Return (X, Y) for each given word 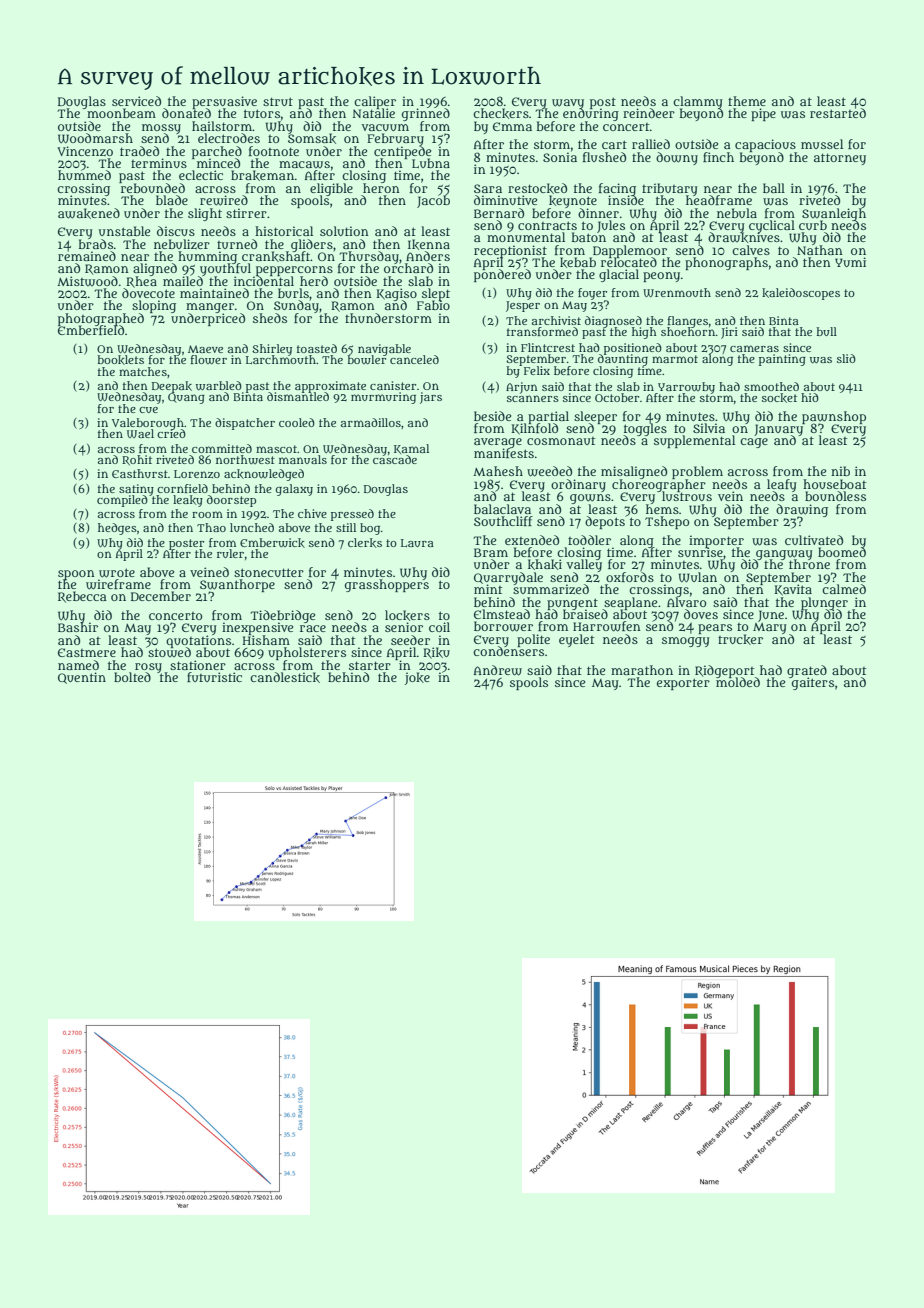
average (498, 443)
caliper (375, 102)
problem (697, 472)
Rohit (137, 460)
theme (747, 101)
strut (278, 101)
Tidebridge (282, 616)
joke (417, 678)
